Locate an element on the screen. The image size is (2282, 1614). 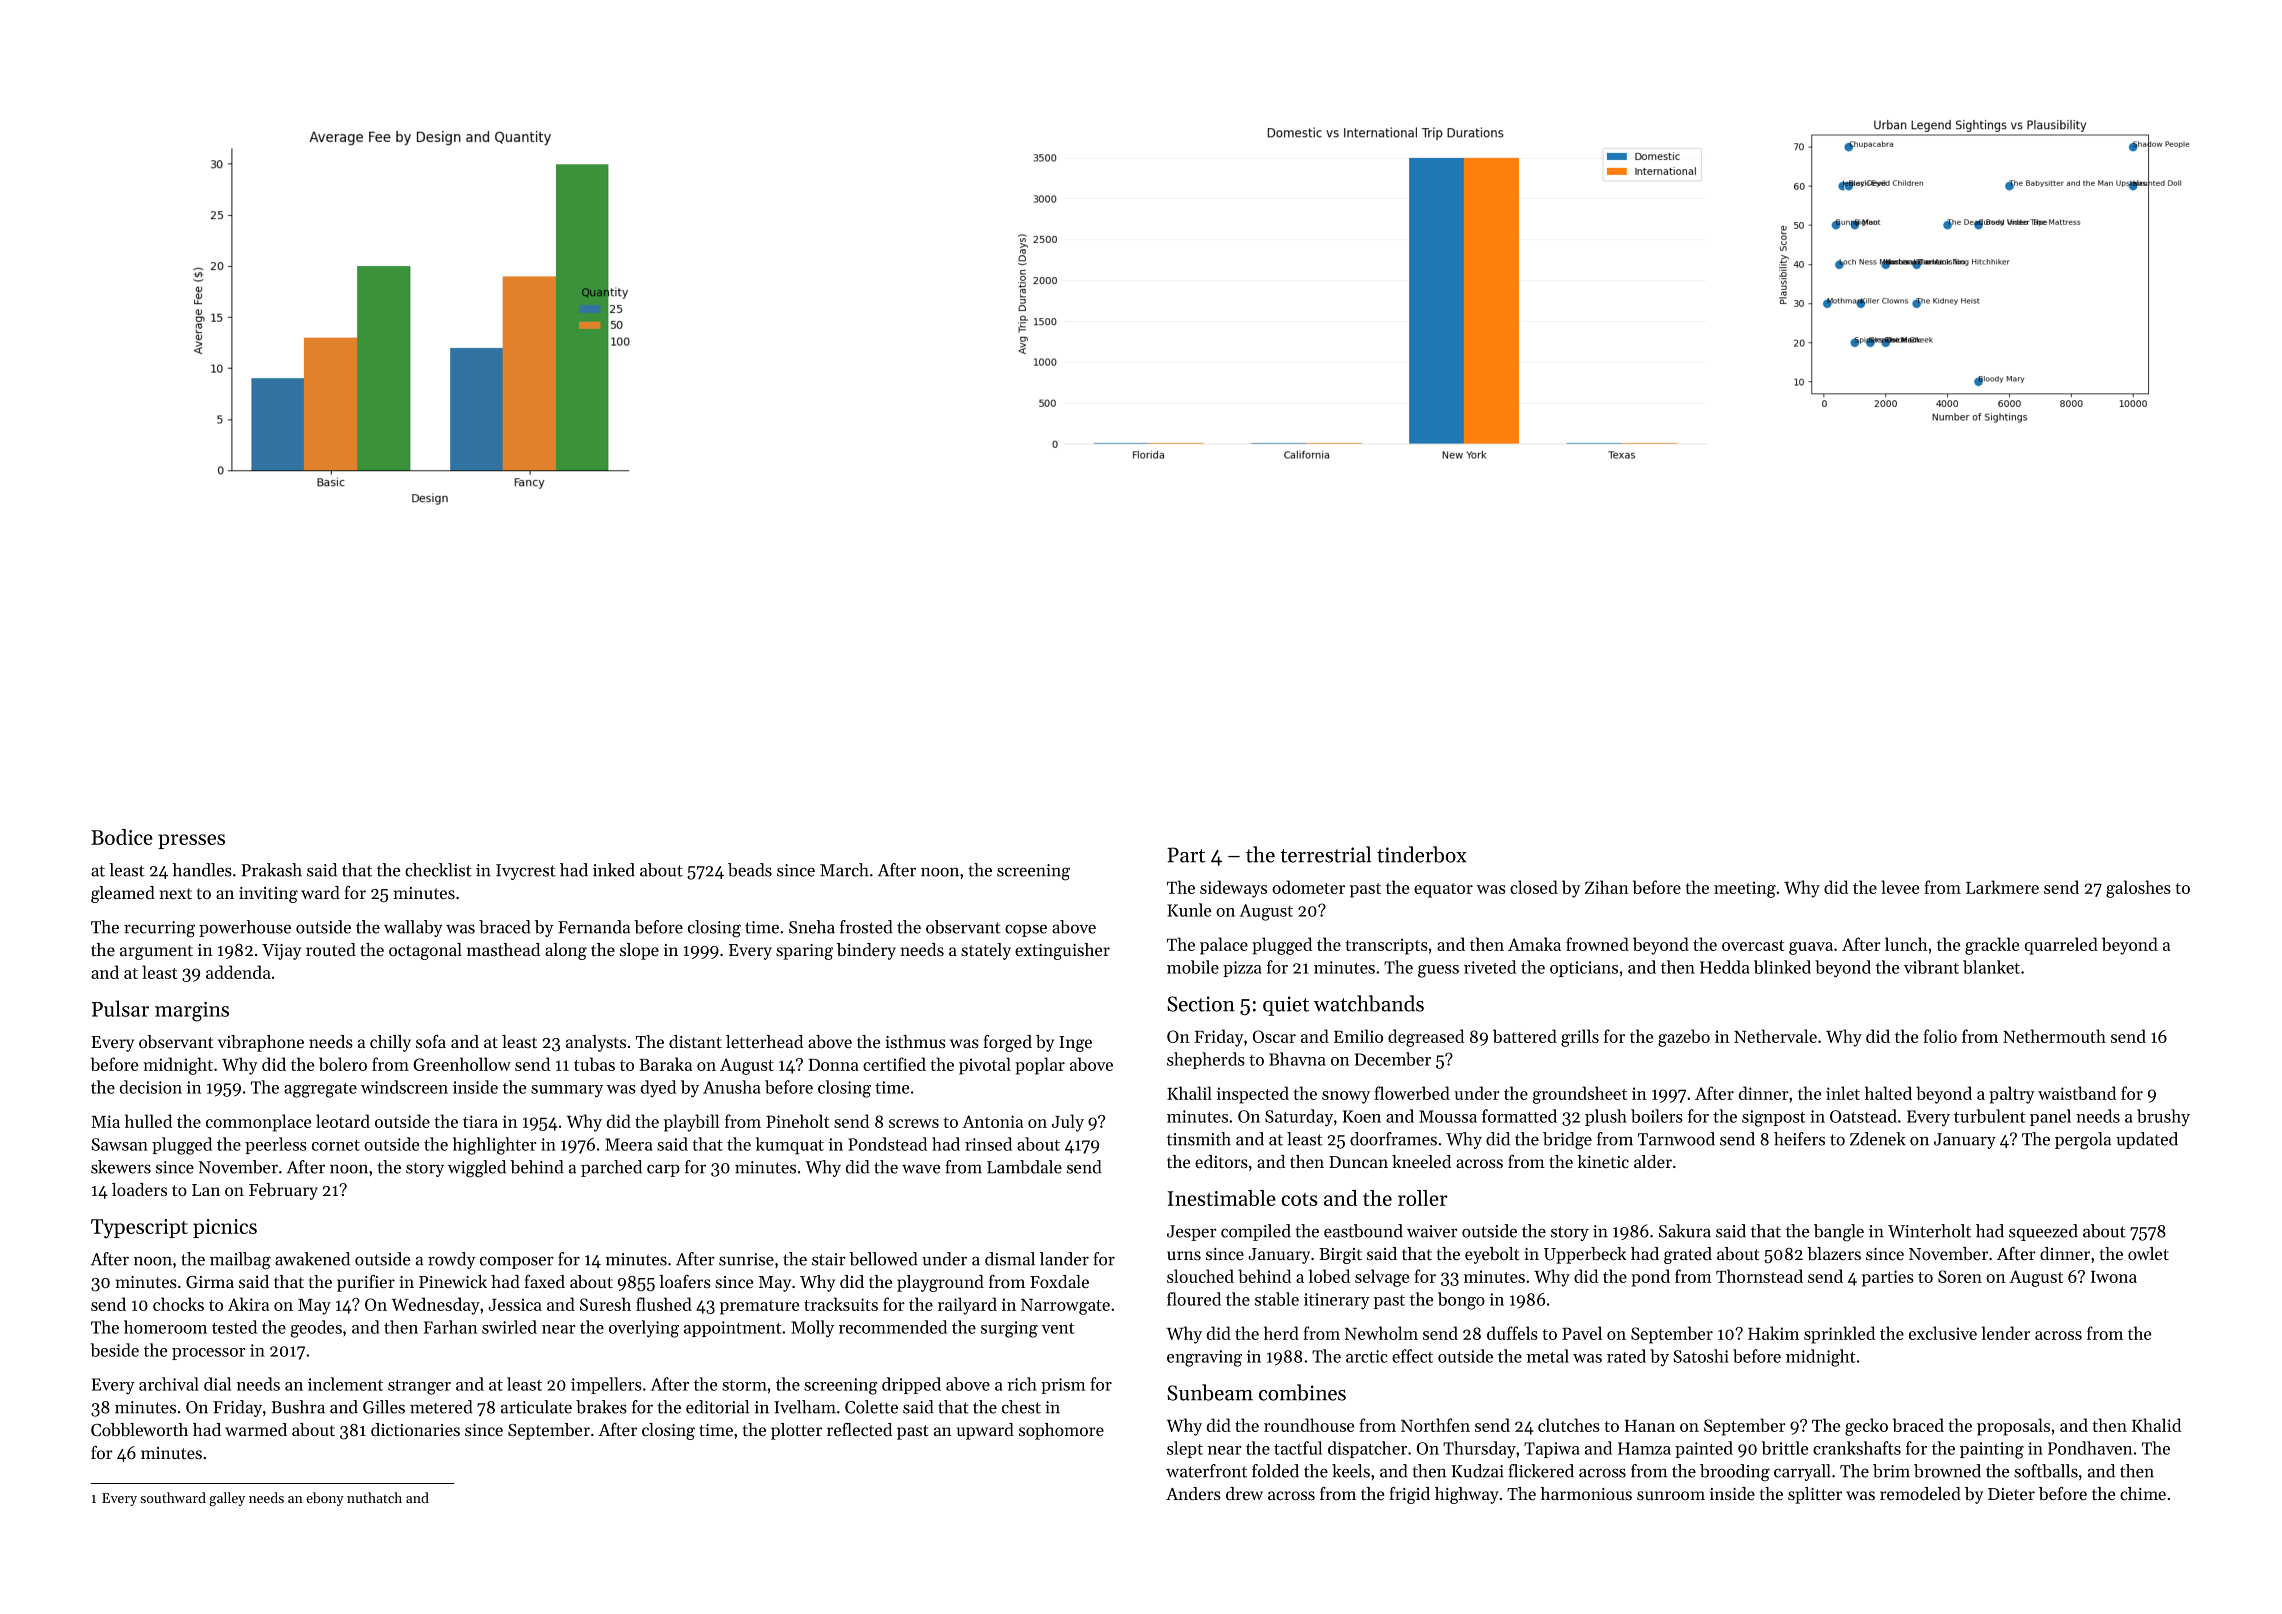
equator is located at coordinates (1443, 890).
